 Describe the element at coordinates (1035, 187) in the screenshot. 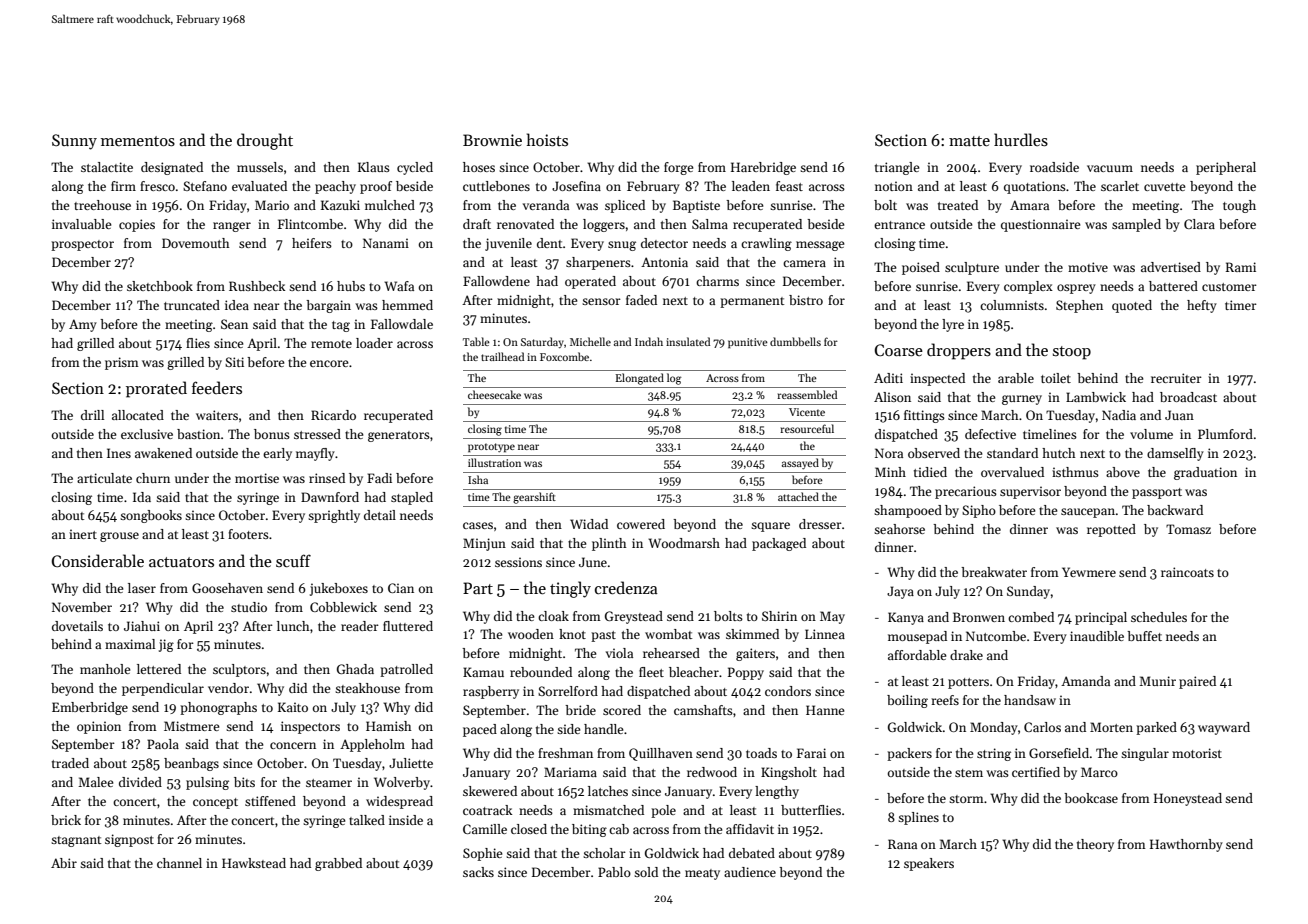

I see `quotations` at that location.
